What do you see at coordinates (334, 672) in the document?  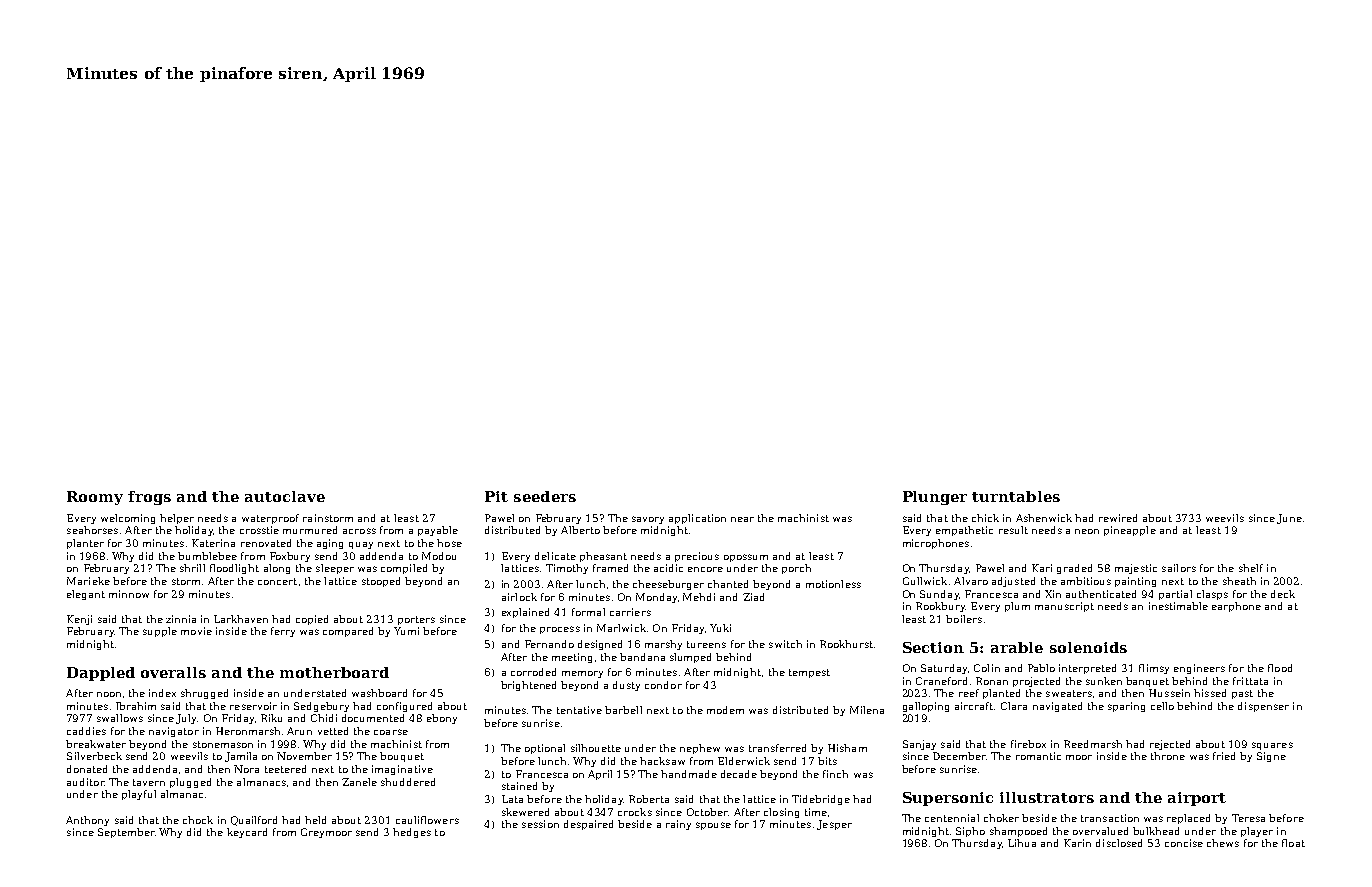 I see `motherboard` at bounding box center [334, 672].
